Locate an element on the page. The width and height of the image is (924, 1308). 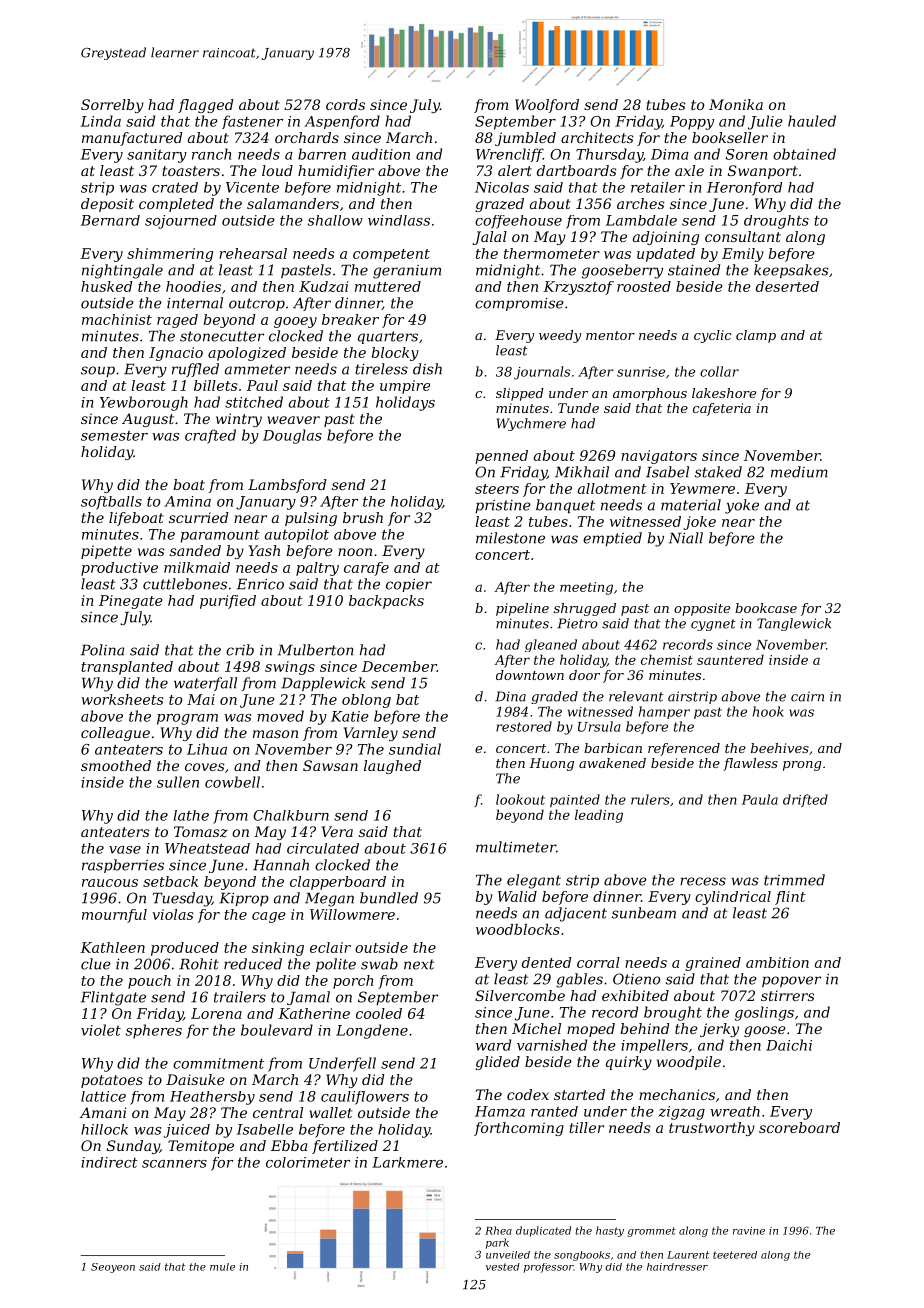
keepsakes is located at coordinates (791, 271).
